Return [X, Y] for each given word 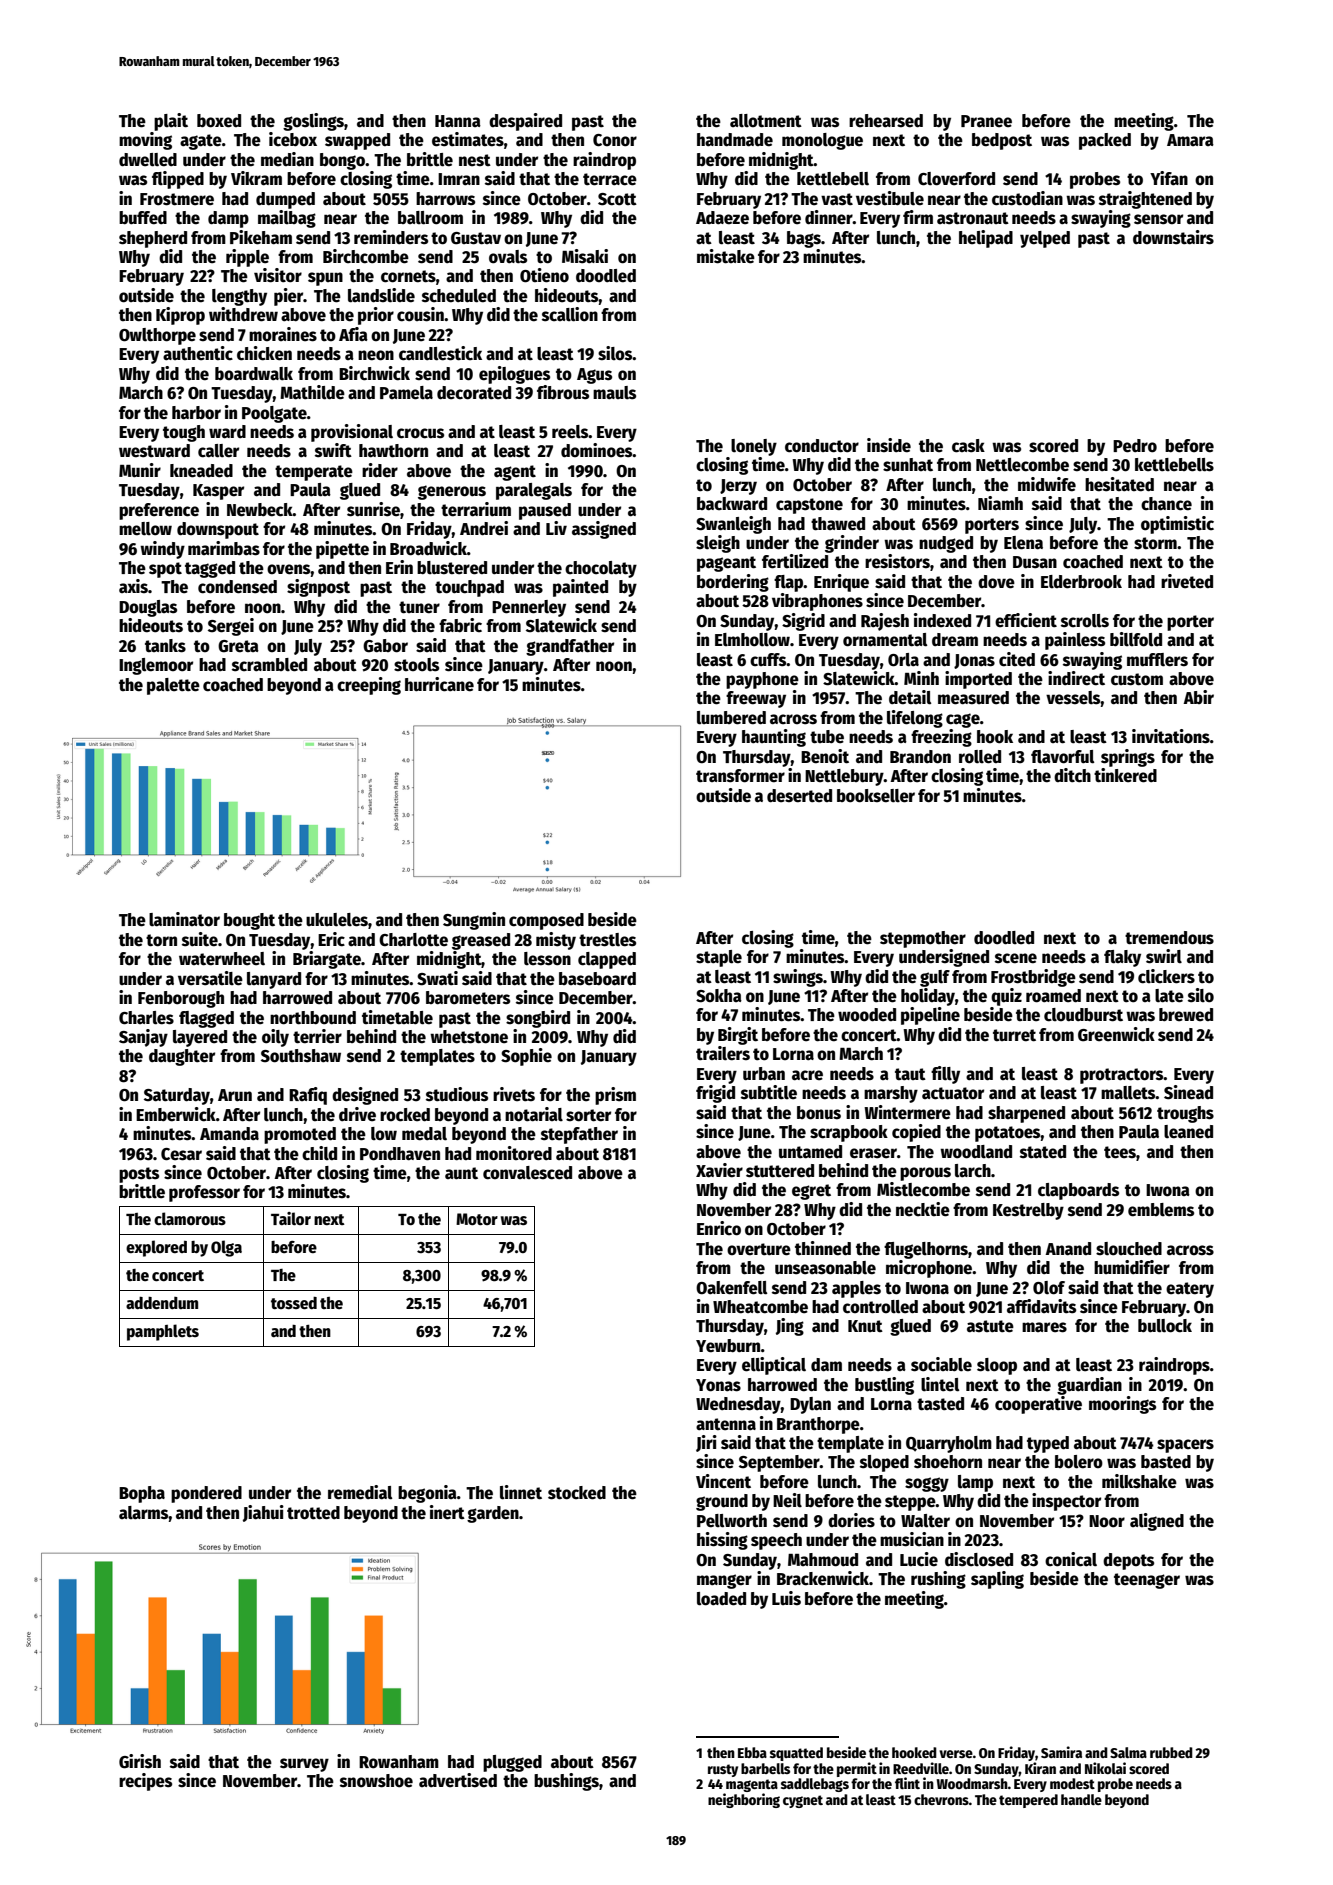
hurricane [439, 684]
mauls [614, 393]
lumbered [731, 718]
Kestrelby [1028, 1211]
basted [1166, 1462]
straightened [1145, 200]
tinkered [1125, 775]
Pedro [1135, 446]
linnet [521, 1492]
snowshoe [376, 1781]
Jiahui [263, 1513]
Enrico [719, 1228]
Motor [477, 1219]
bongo [342, 161]
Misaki [585, 256]
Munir [140, 470]
